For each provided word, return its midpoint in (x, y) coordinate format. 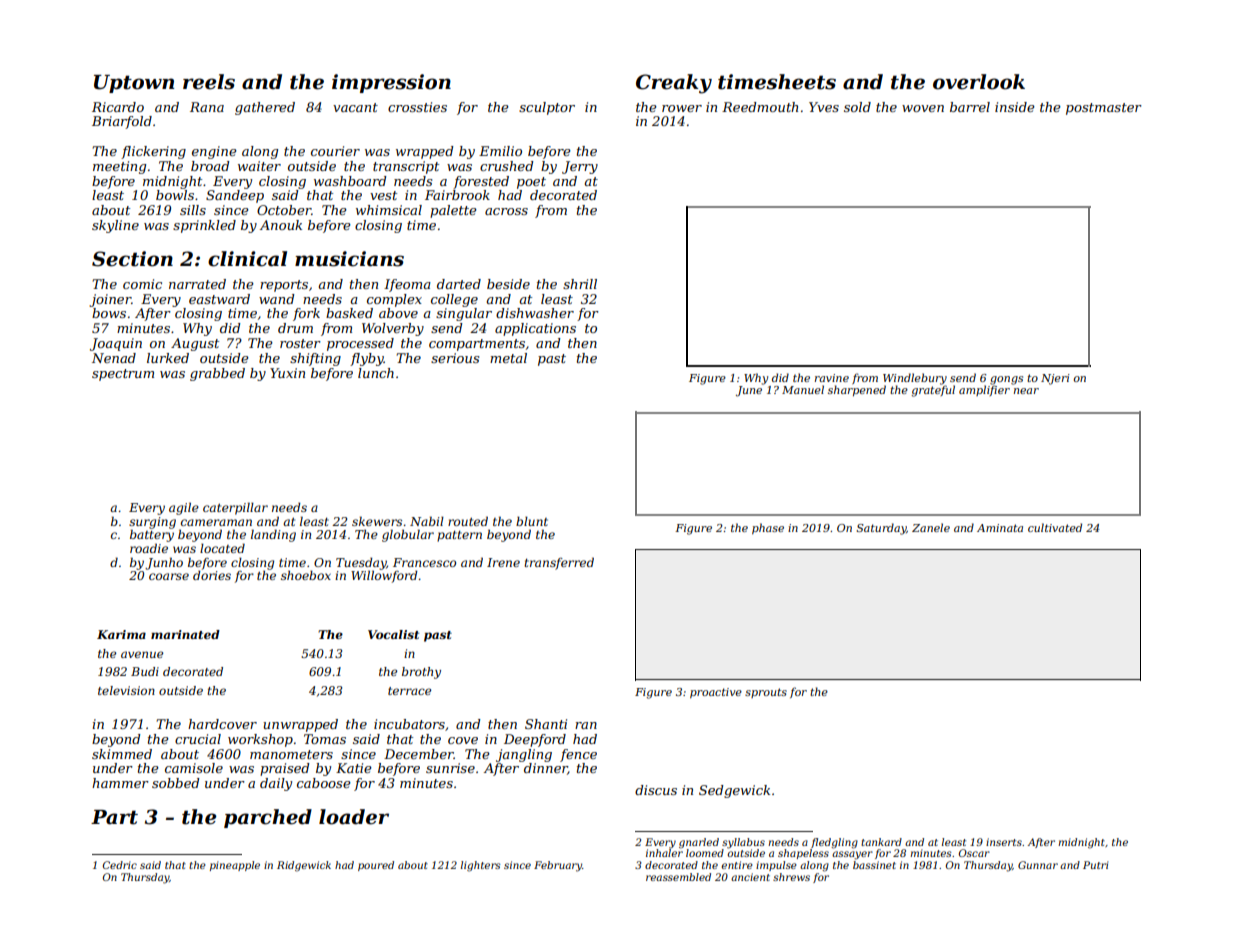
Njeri (1055, 379)
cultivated (1055, 527)
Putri (1095, 865)
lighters (481, 866)
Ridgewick (304, 866)
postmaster (1104, 109)
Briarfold (122, 122)
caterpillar (235, 508)
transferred (559, 563)
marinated (185, 634)
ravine (832, 378)
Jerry (580, 167)
